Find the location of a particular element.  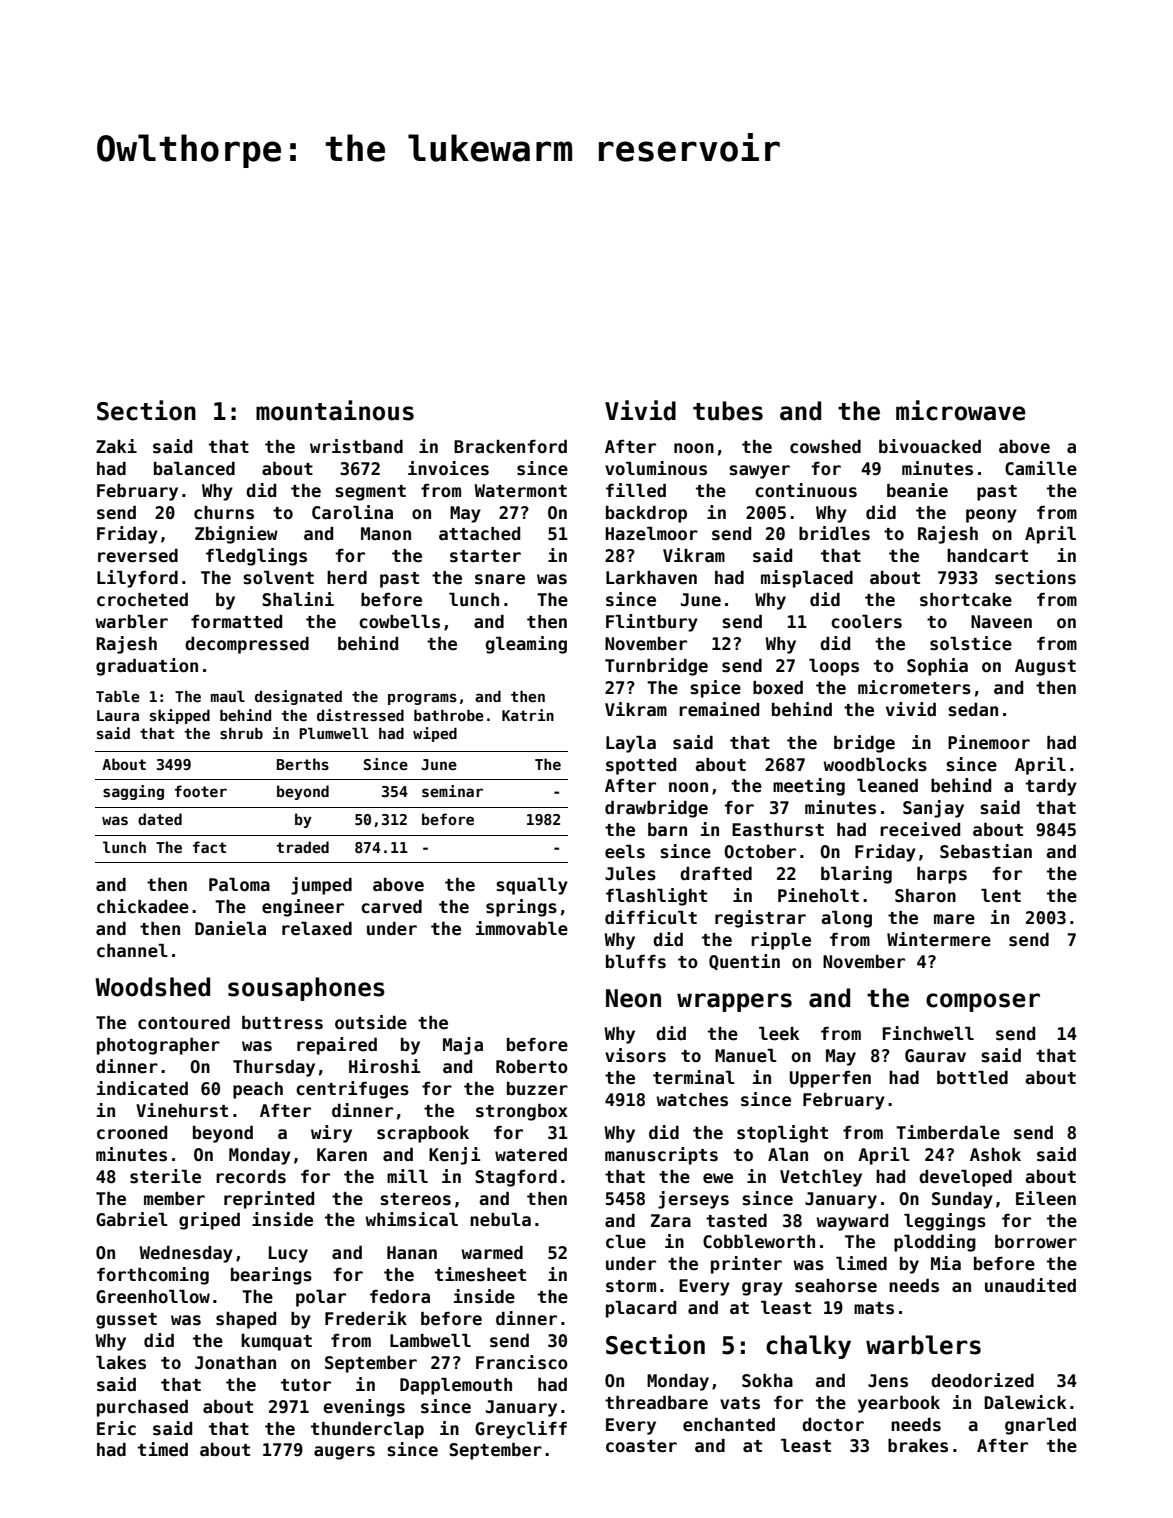

Greenhollow is located at coordinates (153, 1297).
